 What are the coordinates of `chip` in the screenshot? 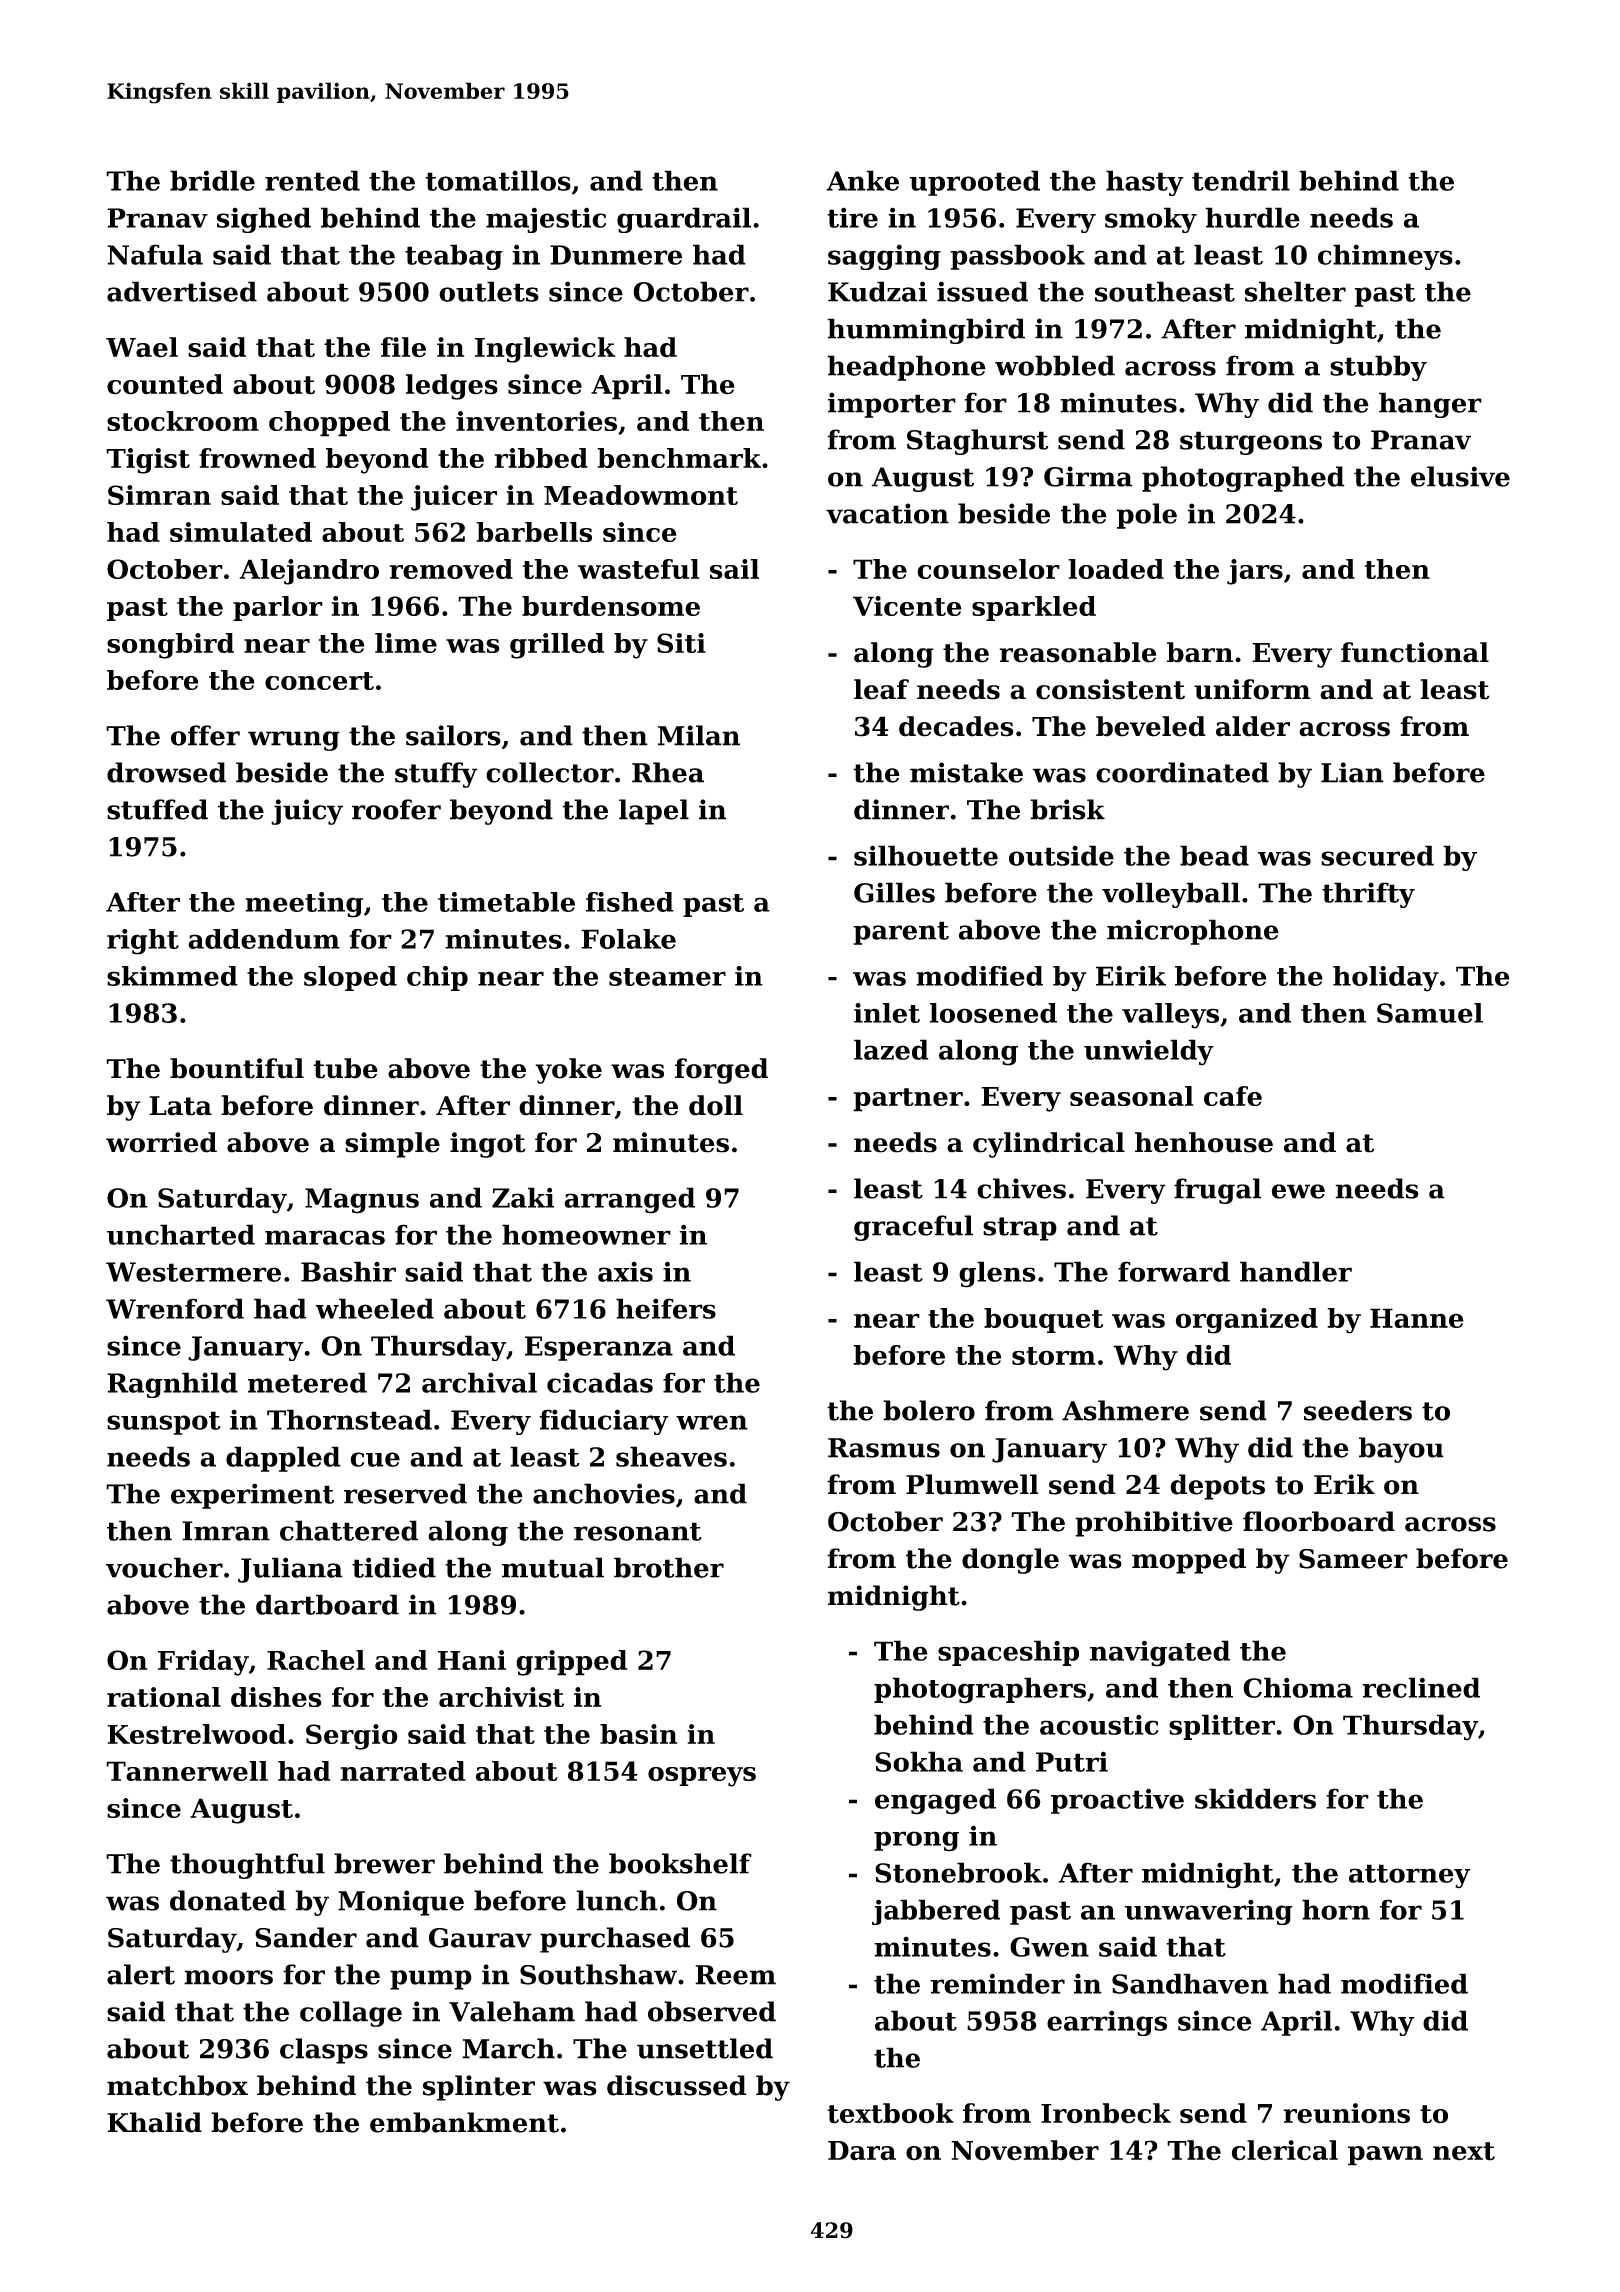 It's located at (437, 978).
